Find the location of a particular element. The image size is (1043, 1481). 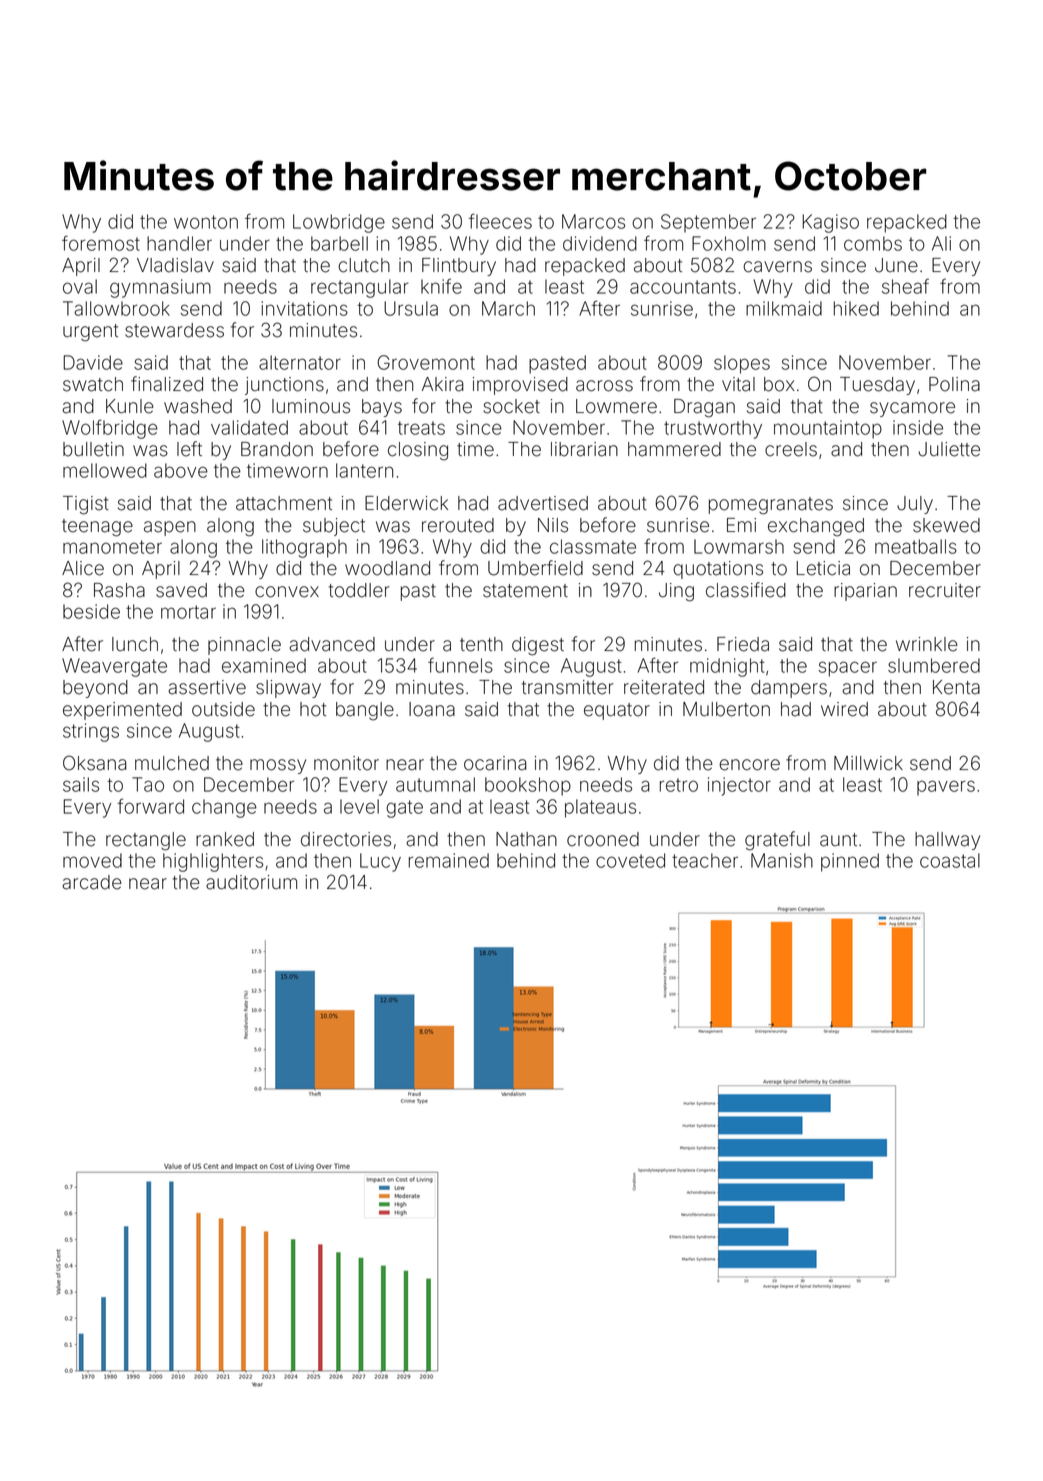

fleeces is located at coordinates (500, 221).
